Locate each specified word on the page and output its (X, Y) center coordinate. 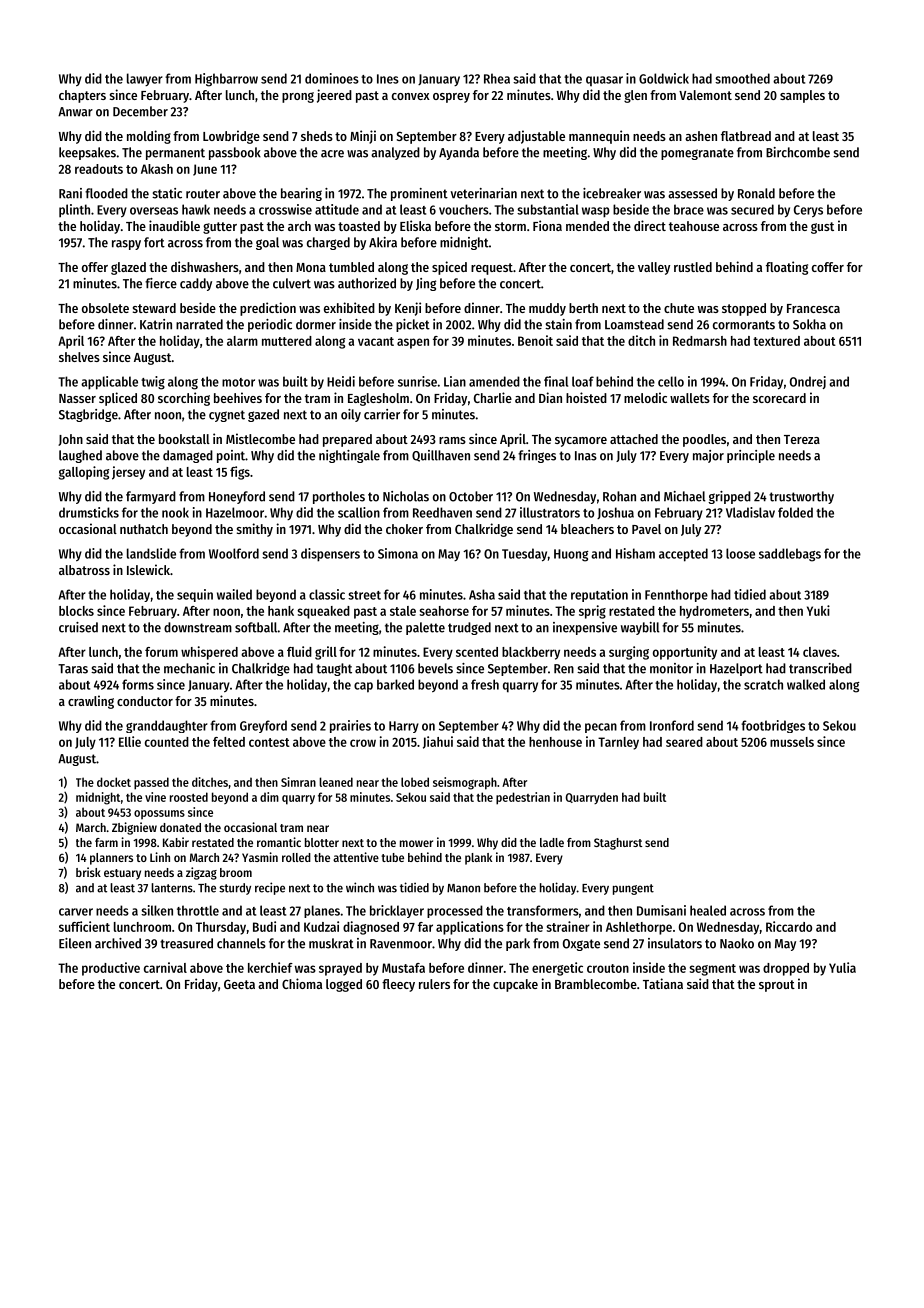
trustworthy (801, 497)
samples (802, 96)
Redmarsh (700, 341)
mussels (792, 742)
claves (820, 652)
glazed (128, 268)
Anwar (75, 112)
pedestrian (523, 798)
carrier (382, 414)
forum (161, 652)
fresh (485, 684)
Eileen (75, 943)
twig (153, 383)
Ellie (130, 741)
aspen (413, 343)
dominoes (332, 78)
